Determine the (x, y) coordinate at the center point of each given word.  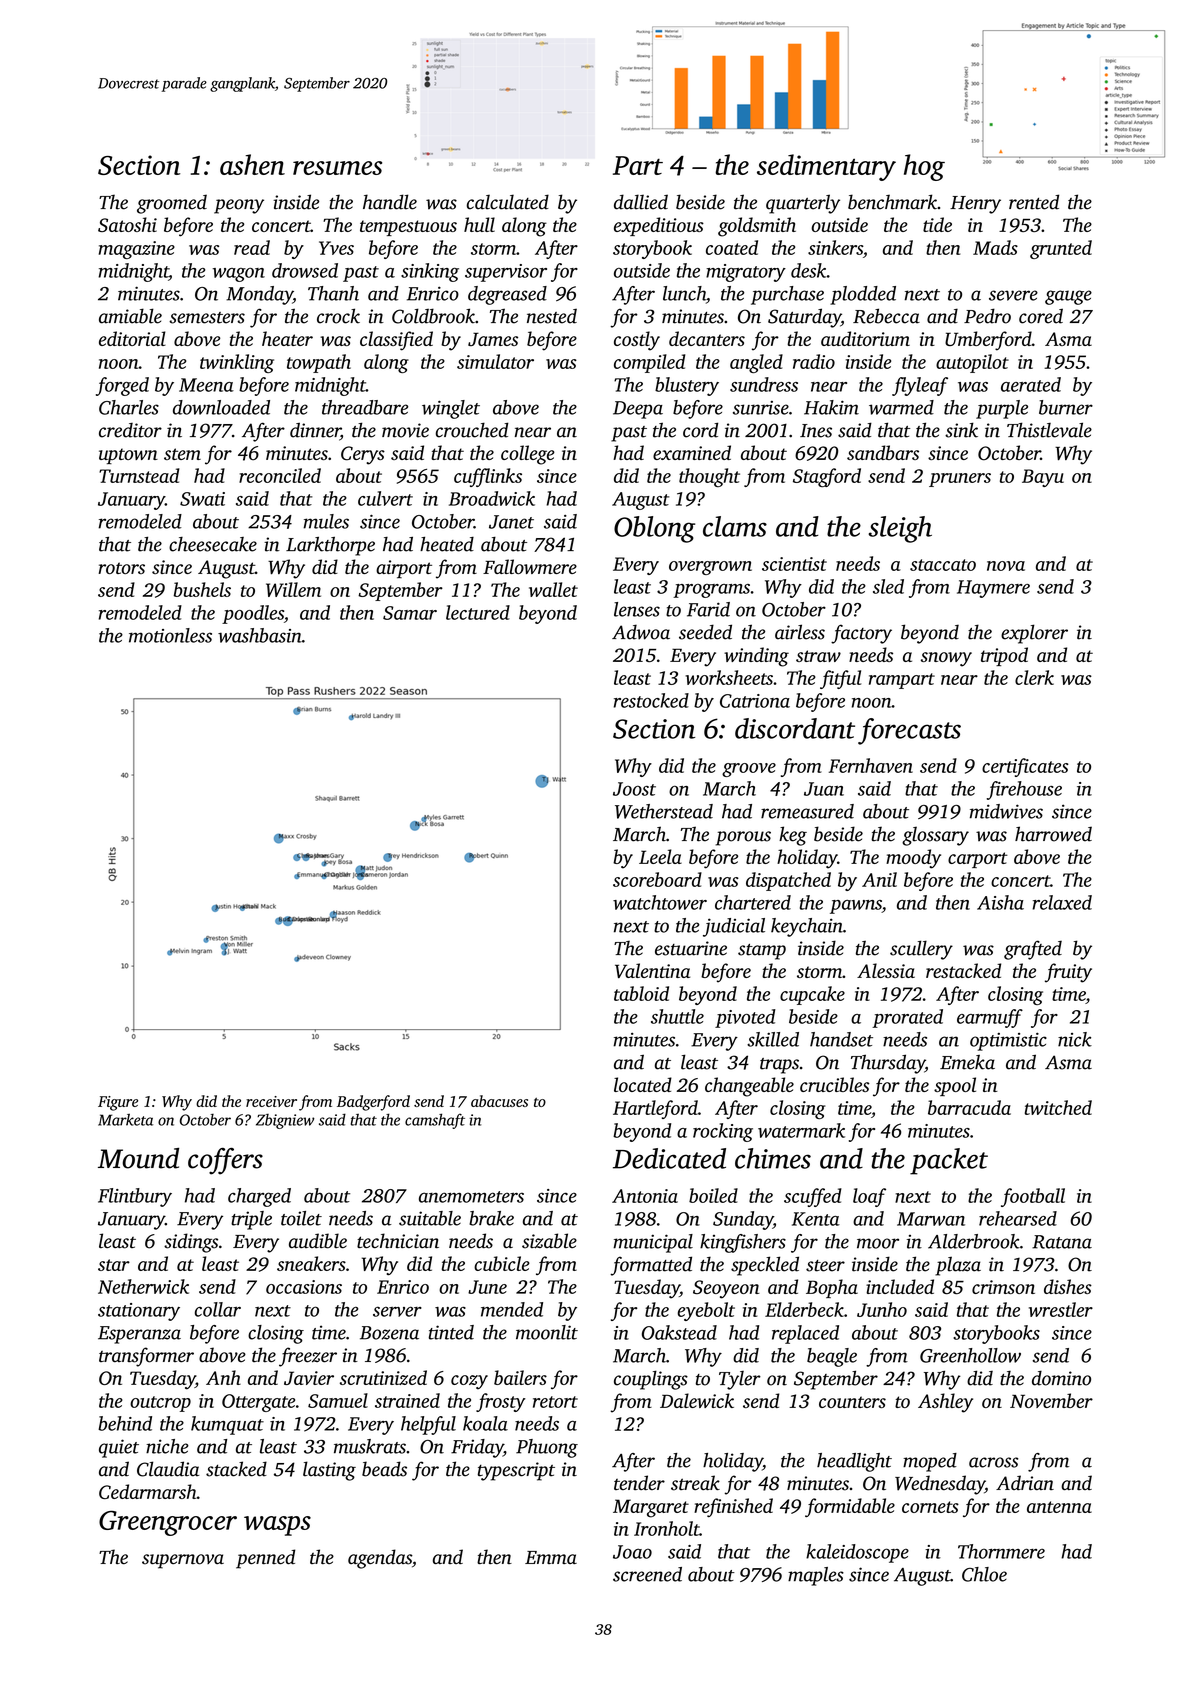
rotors (121, 568)
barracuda (969, 1107)
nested (552, 316)
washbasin (260, 635)
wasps (277, 1526)
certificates (1025, 767)
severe (1013, 295)
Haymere (993, 589)
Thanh (333, 293)
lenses (637, 609)
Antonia (645, 1196)
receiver (271, 1101)
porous (743, 838)
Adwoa (641, 632)
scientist (794, 564)
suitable (430, 1218)
